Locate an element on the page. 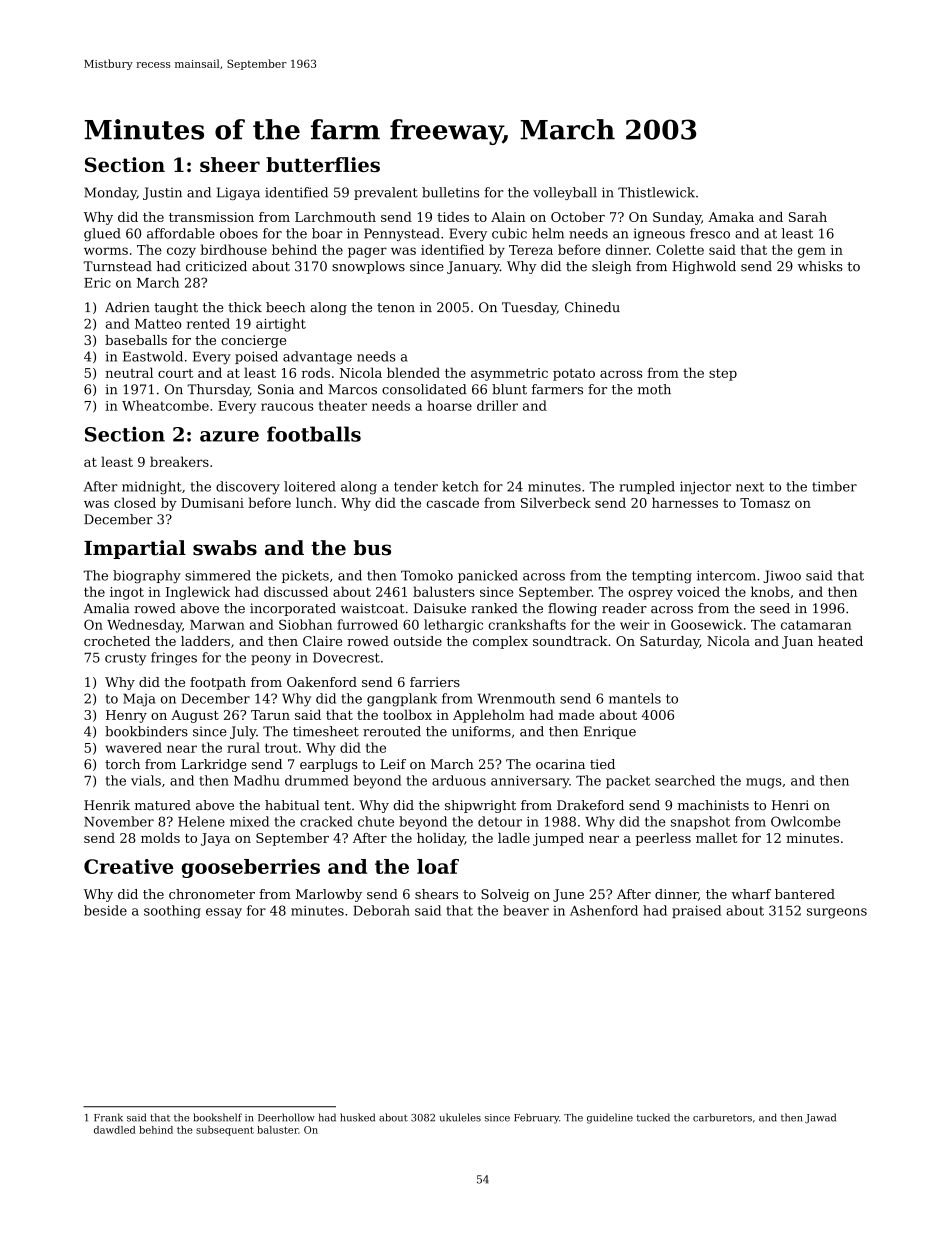 The height and width of the document is (1233, 952). worms is located at coordinates (106, 251).
